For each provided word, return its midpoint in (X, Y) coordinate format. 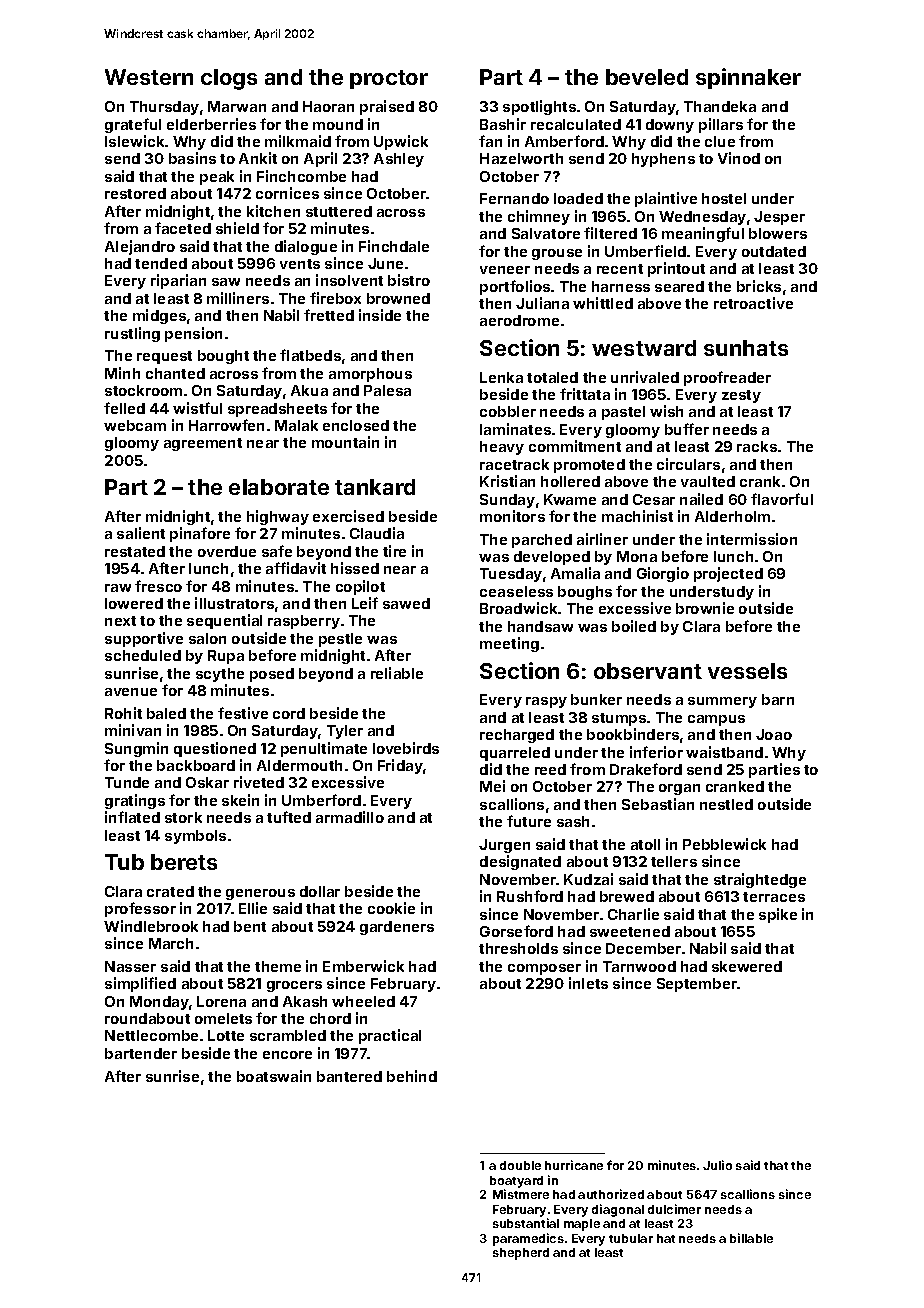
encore (287, 1055)
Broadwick (518, 608)
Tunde (127, 782)
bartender (141, 1053)
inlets (588, 983)
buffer (687, 429)
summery (722, 702)
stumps (619, 719)
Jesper (779, 218)
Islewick (134, 141)
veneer (505, 270)
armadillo (350, 817)
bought (223, 357)
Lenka (501, 377)
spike (778, 915)
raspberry (304, 622)
